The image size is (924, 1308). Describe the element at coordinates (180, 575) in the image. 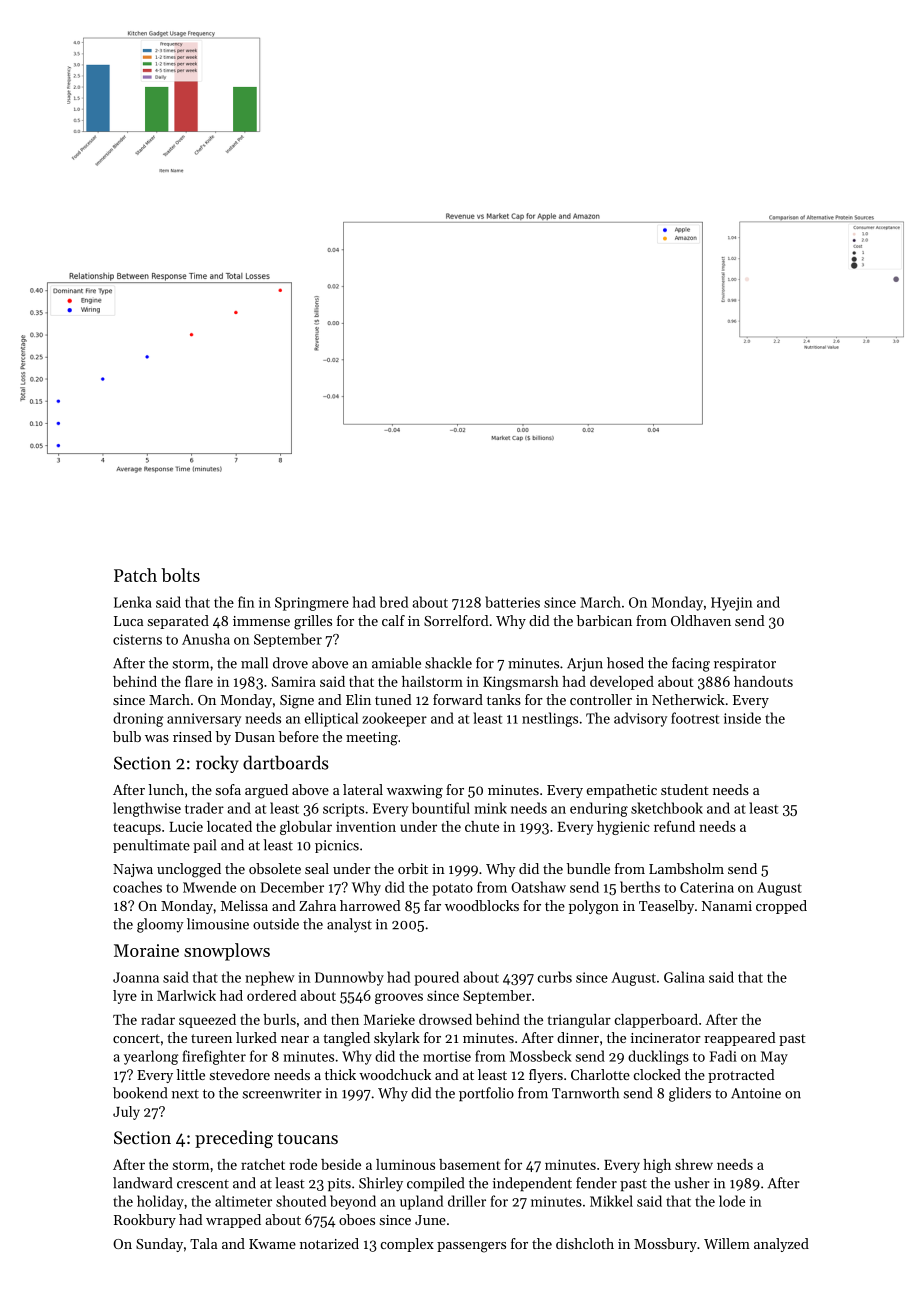

I see `bolts` at that location.
